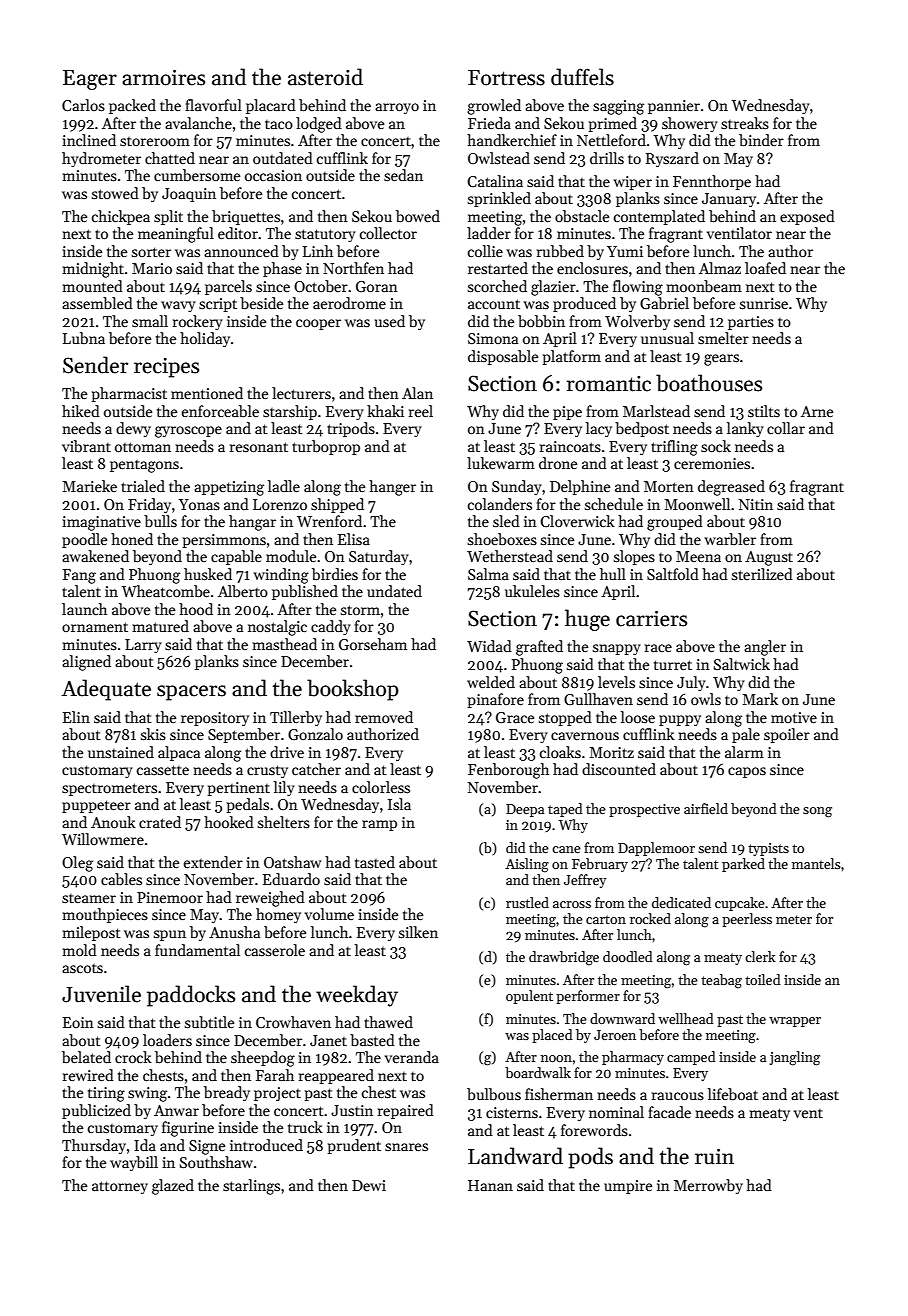 This image has width=908, height=1316. Describe the element at coordinates (807, 217) in the image. I see `exposed` at that location.
